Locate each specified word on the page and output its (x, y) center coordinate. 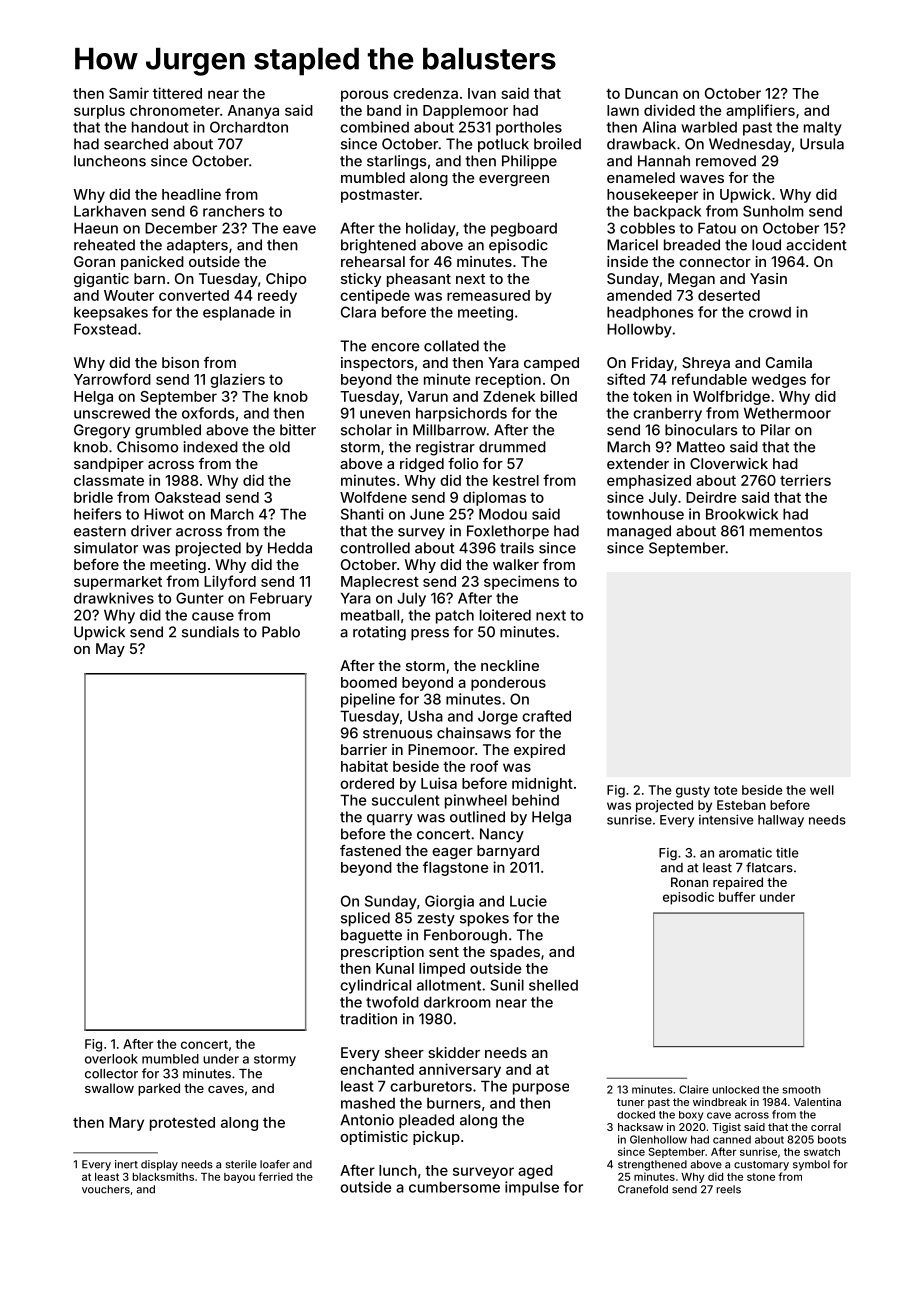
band (384, 110)
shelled (553, 985)
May (110, 650)
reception (508, 380)
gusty (693, 792)
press (430, 635)
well (822, 790)
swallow (109, 1088)
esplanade (239, 313)
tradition (368, 1019)
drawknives (114, 598)
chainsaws (474, 733)
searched (136, 144)
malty (823, 129)
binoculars (701, 430)
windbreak (720, 1102)
